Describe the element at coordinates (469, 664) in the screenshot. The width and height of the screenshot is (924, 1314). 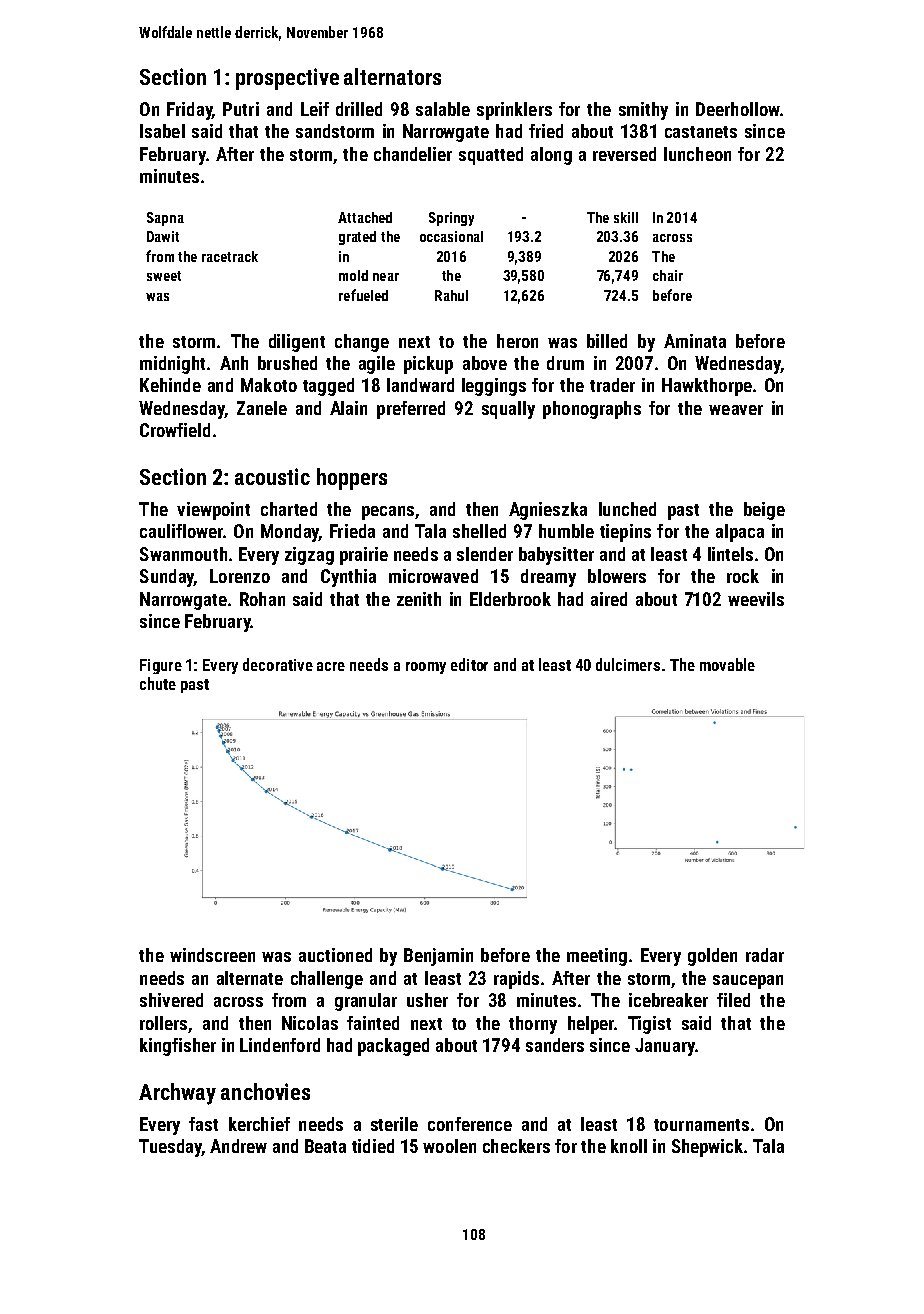
I see `editor` at that location.
